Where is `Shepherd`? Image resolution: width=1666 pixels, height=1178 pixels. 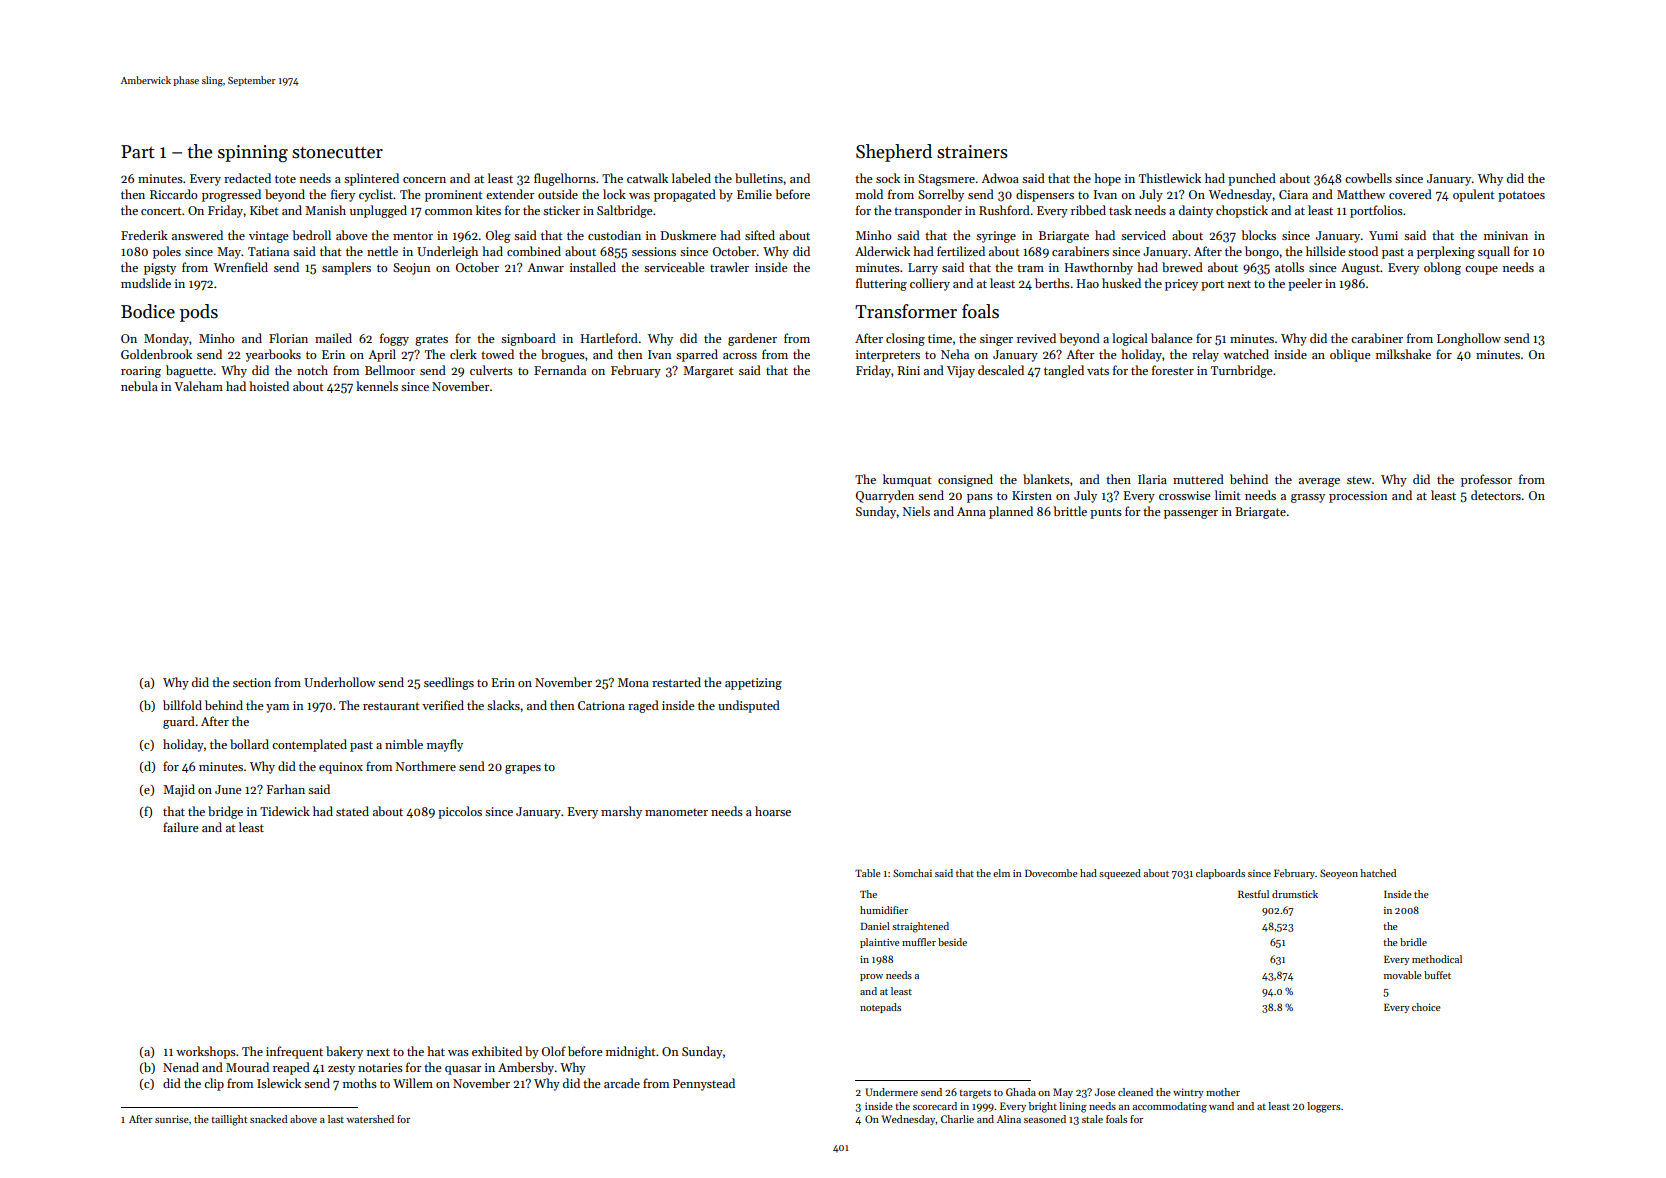
Shepherd is located at coordinates (894, 153).
